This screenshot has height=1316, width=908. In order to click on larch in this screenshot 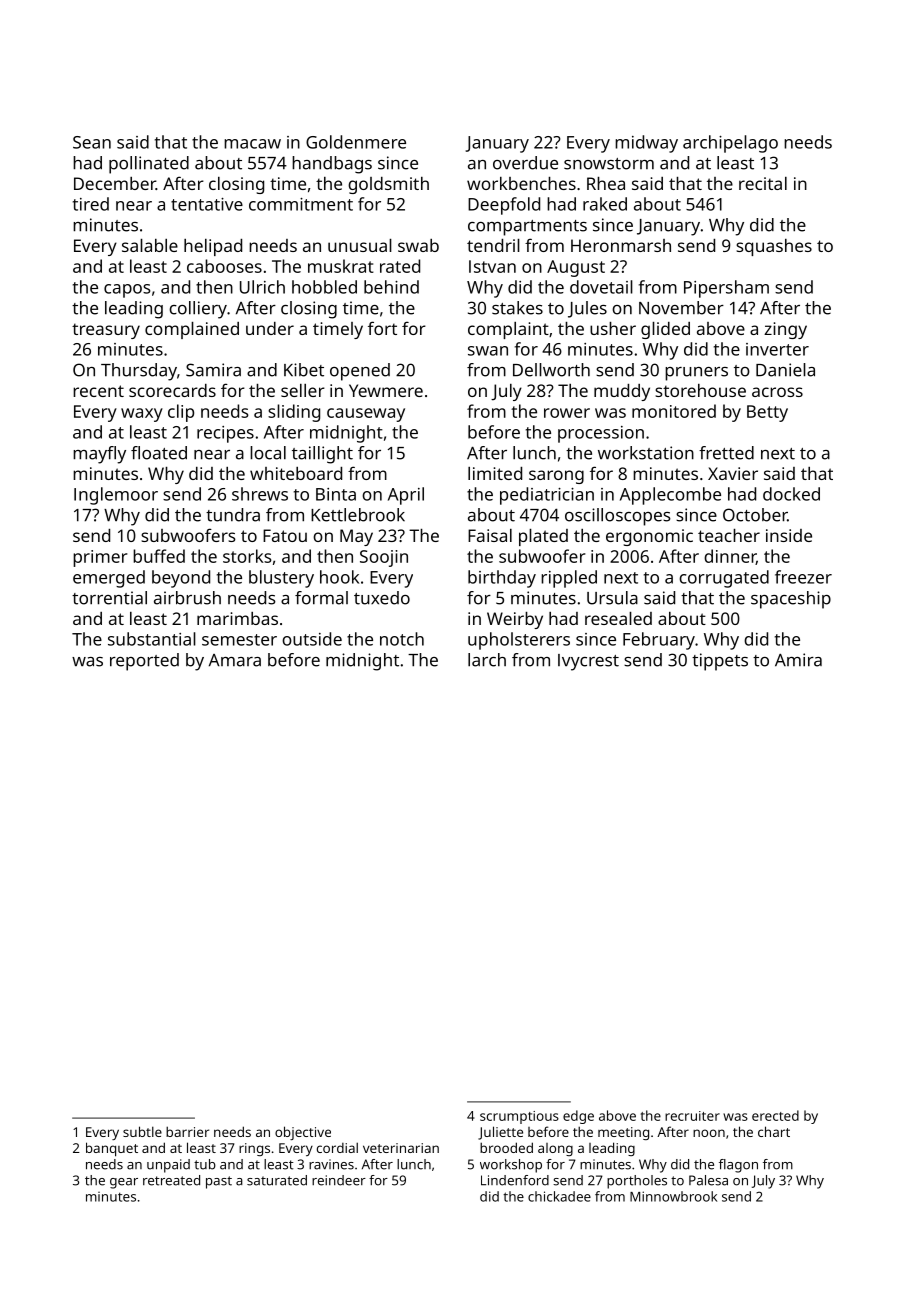, I will do `click(487, 660)`.
